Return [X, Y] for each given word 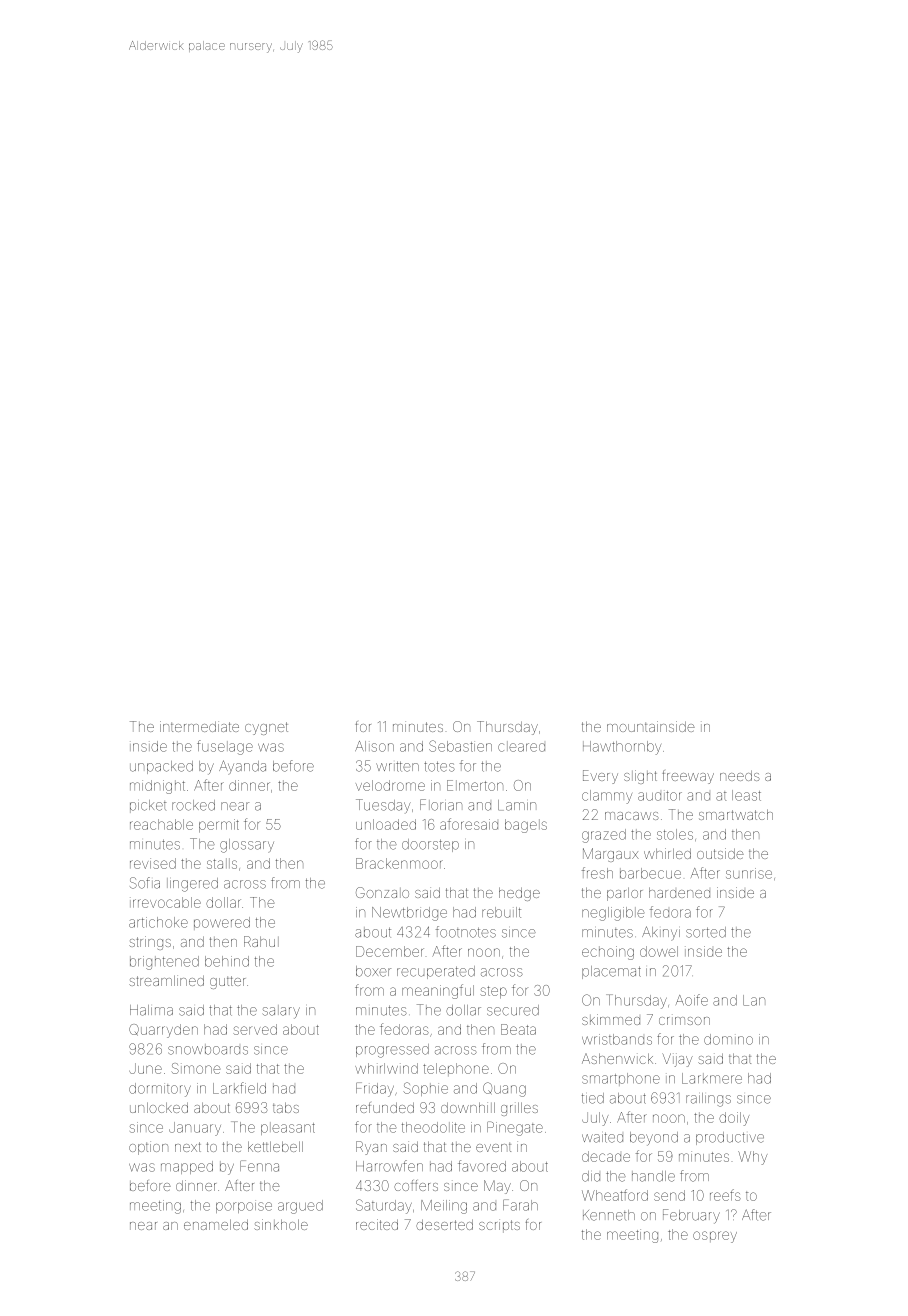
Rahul [261, 941]
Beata [518, 1029]
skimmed [611, 1019]
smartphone [621, 1079]
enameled [216, 1224]
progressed [392, 1051]
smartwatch [736, 814]
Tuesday [383, 806]
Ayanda [242, 767]
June [145, 1068]
